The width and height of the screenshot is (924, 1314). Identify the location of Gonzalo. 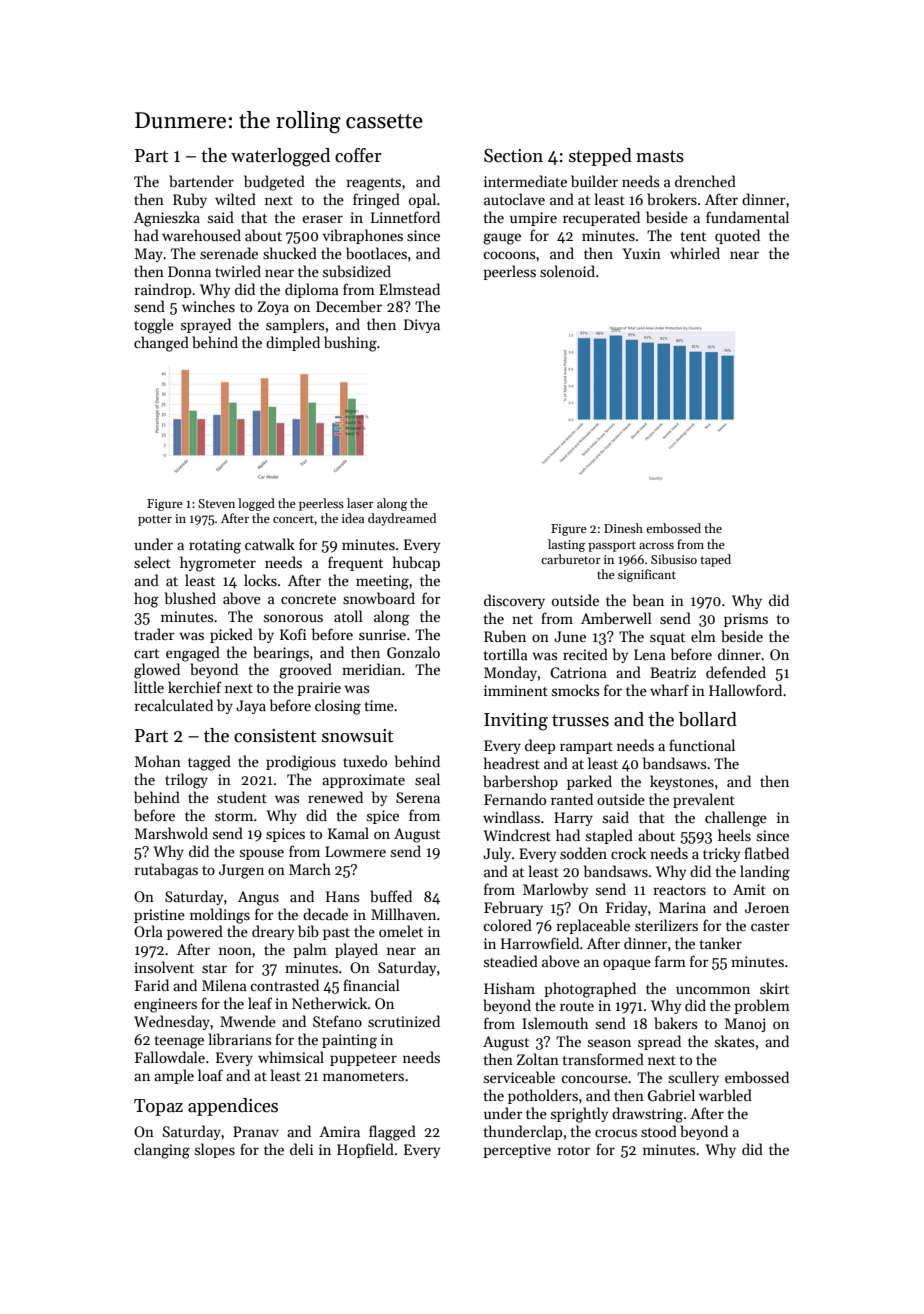
(413, 652).
